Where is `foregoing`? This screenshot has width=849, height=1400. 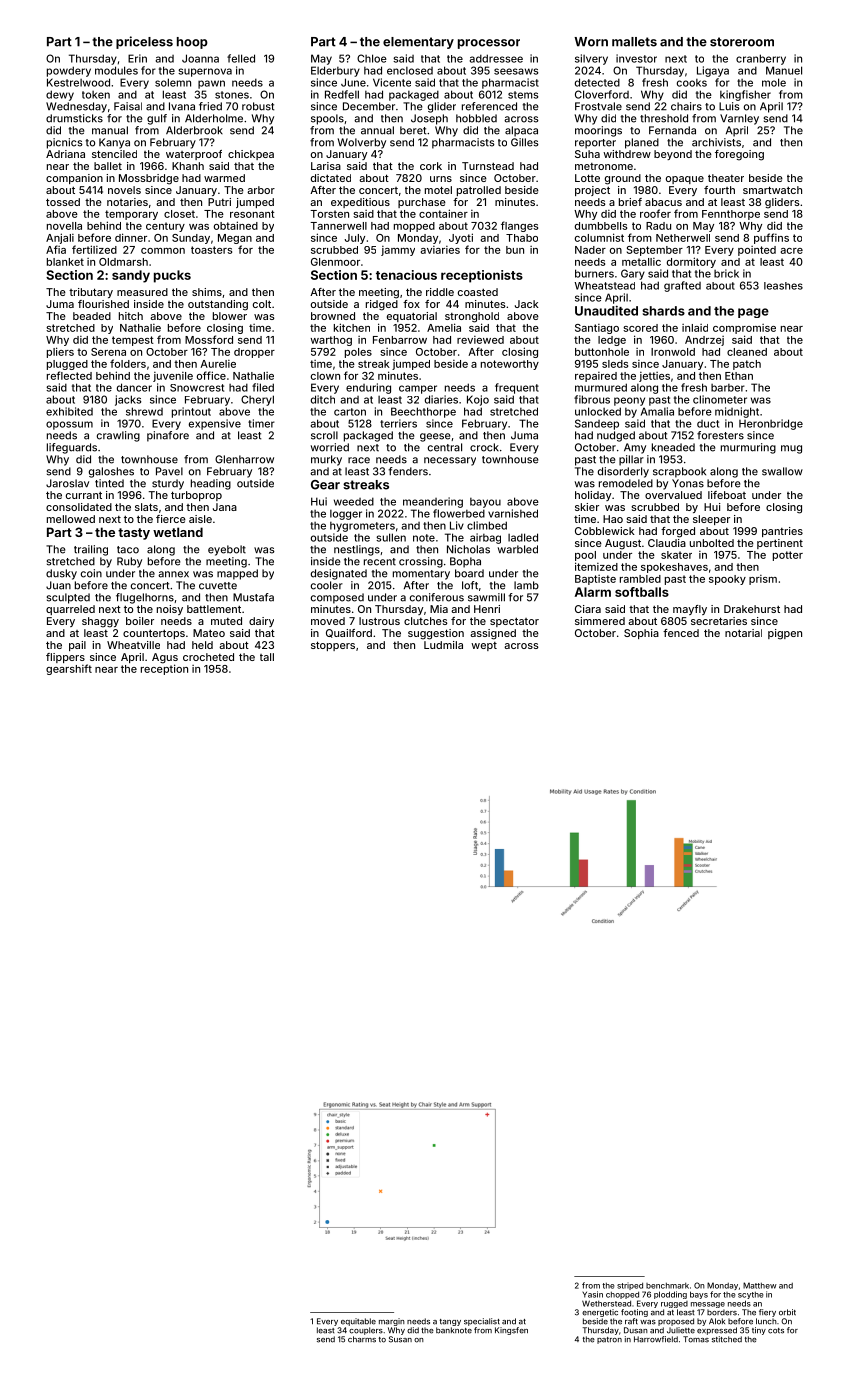 foregoing is located at coordinates (739, 155).
